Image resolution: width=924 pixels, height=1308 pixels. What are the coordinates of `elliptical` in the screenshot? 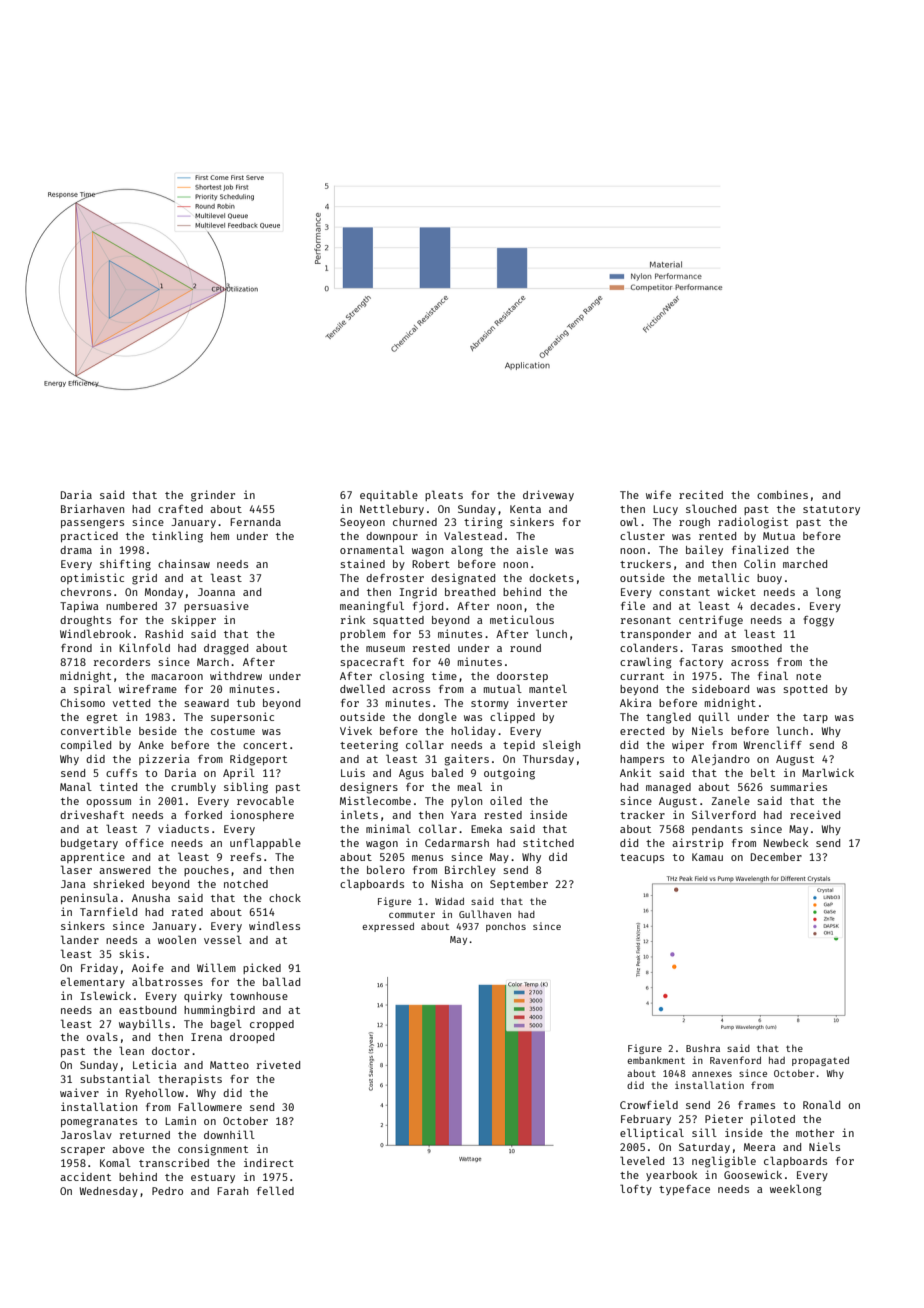 It's located at (652, 1133).
